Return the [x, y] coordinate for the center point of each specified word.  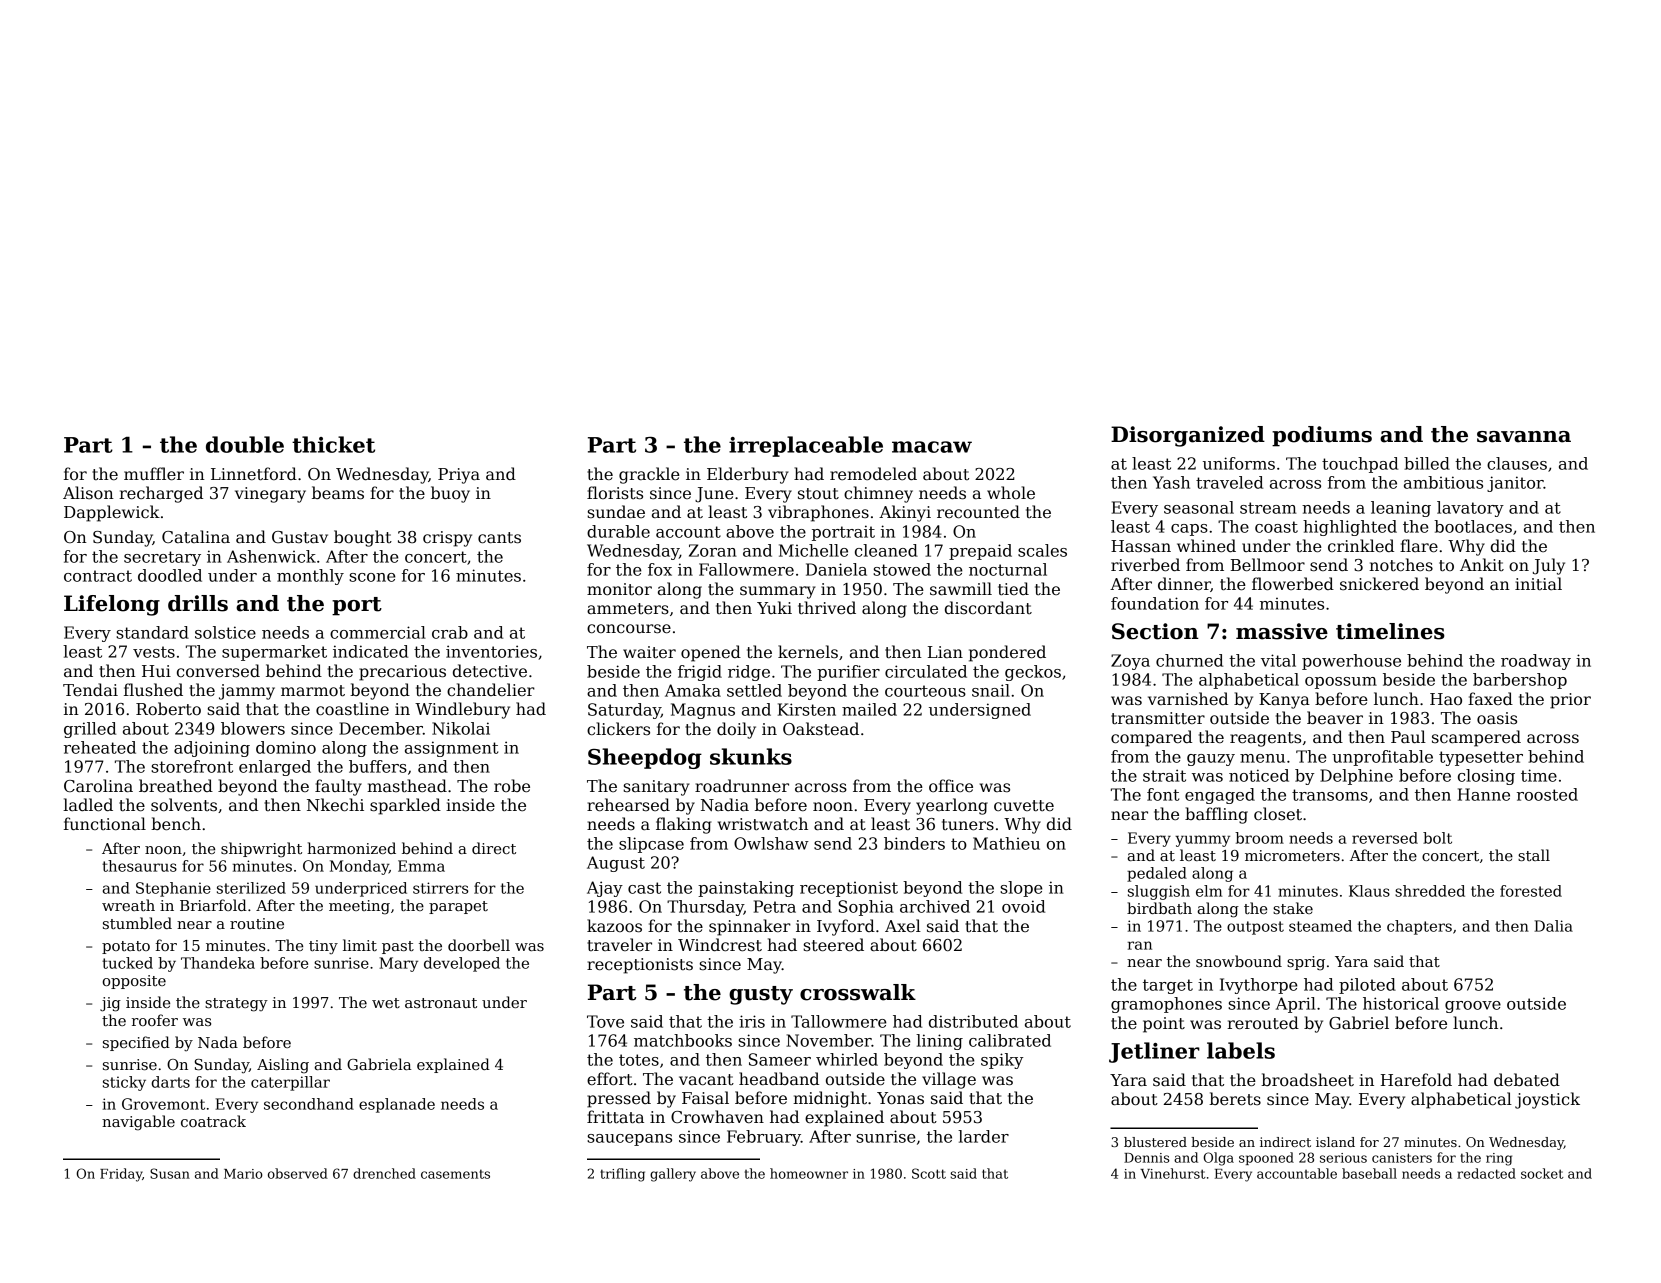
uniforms [1239, 463]
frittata [615, 1117]
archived [935, 906]
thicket [333, 444]
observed [298, 1173]
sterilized [251, 888]
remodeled [873, 474]
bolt [1437, 838]
